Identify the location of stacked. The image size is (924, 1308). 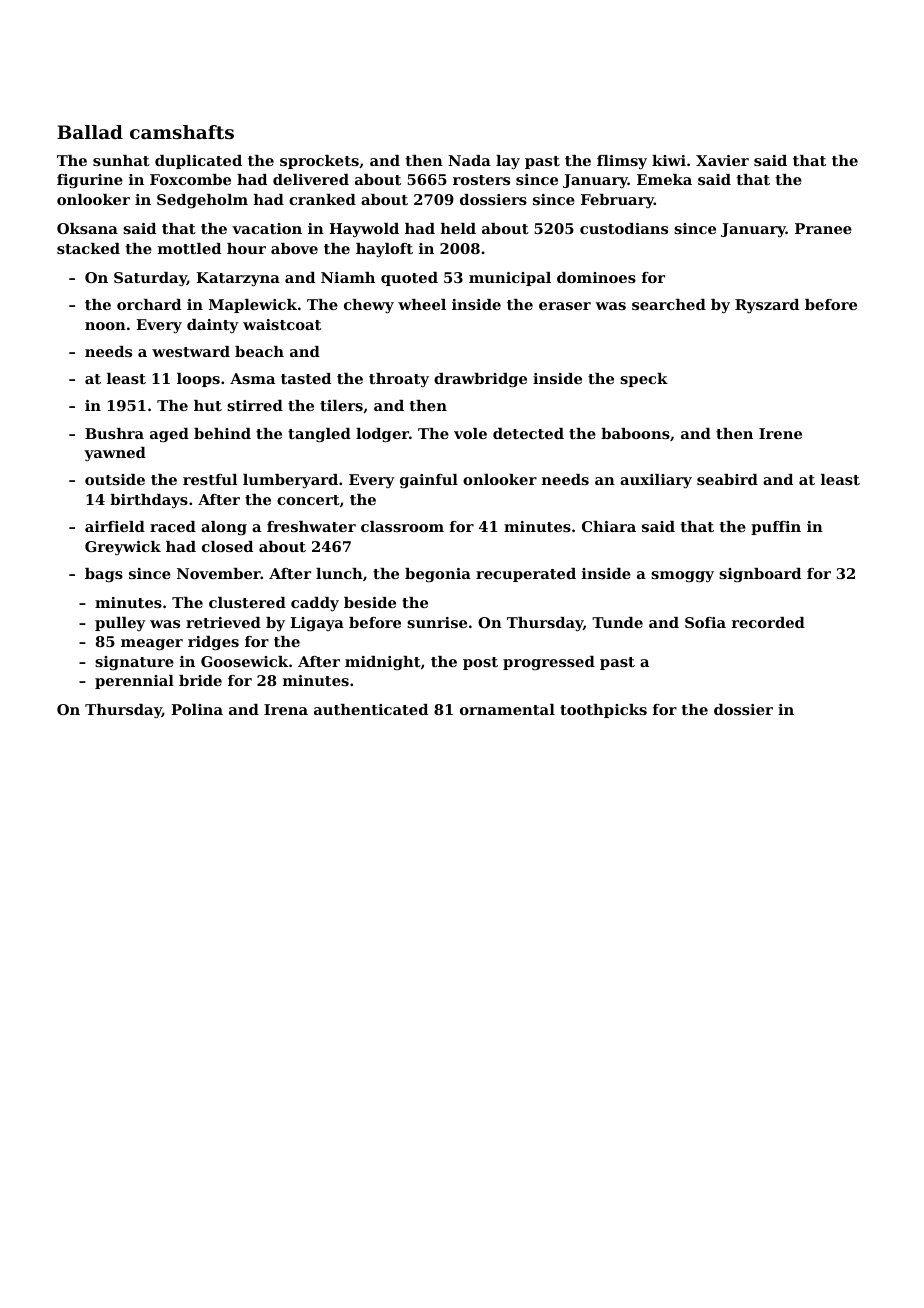
(88, 248).
